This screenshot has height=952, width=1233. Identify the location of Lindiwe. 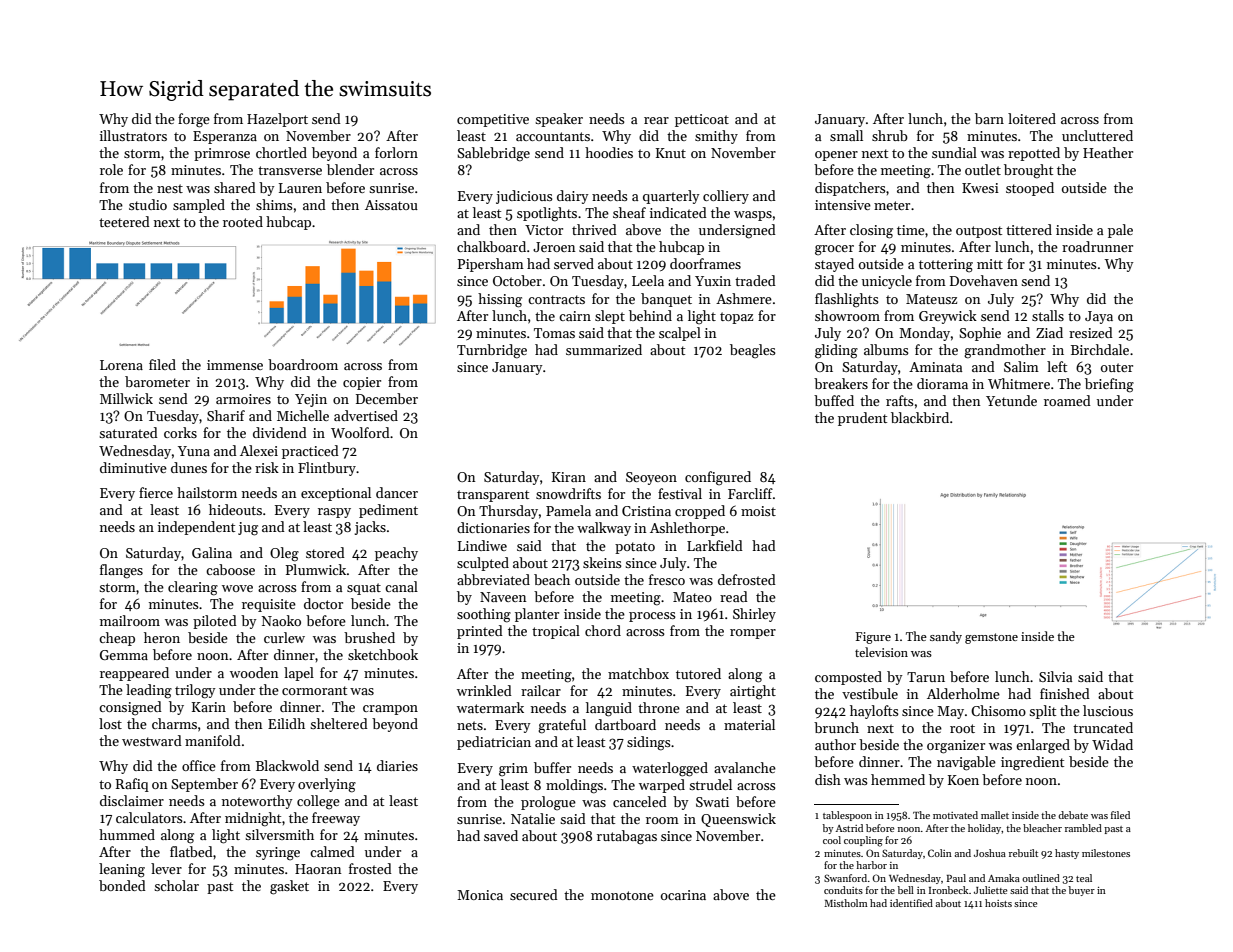
(482, 545).
